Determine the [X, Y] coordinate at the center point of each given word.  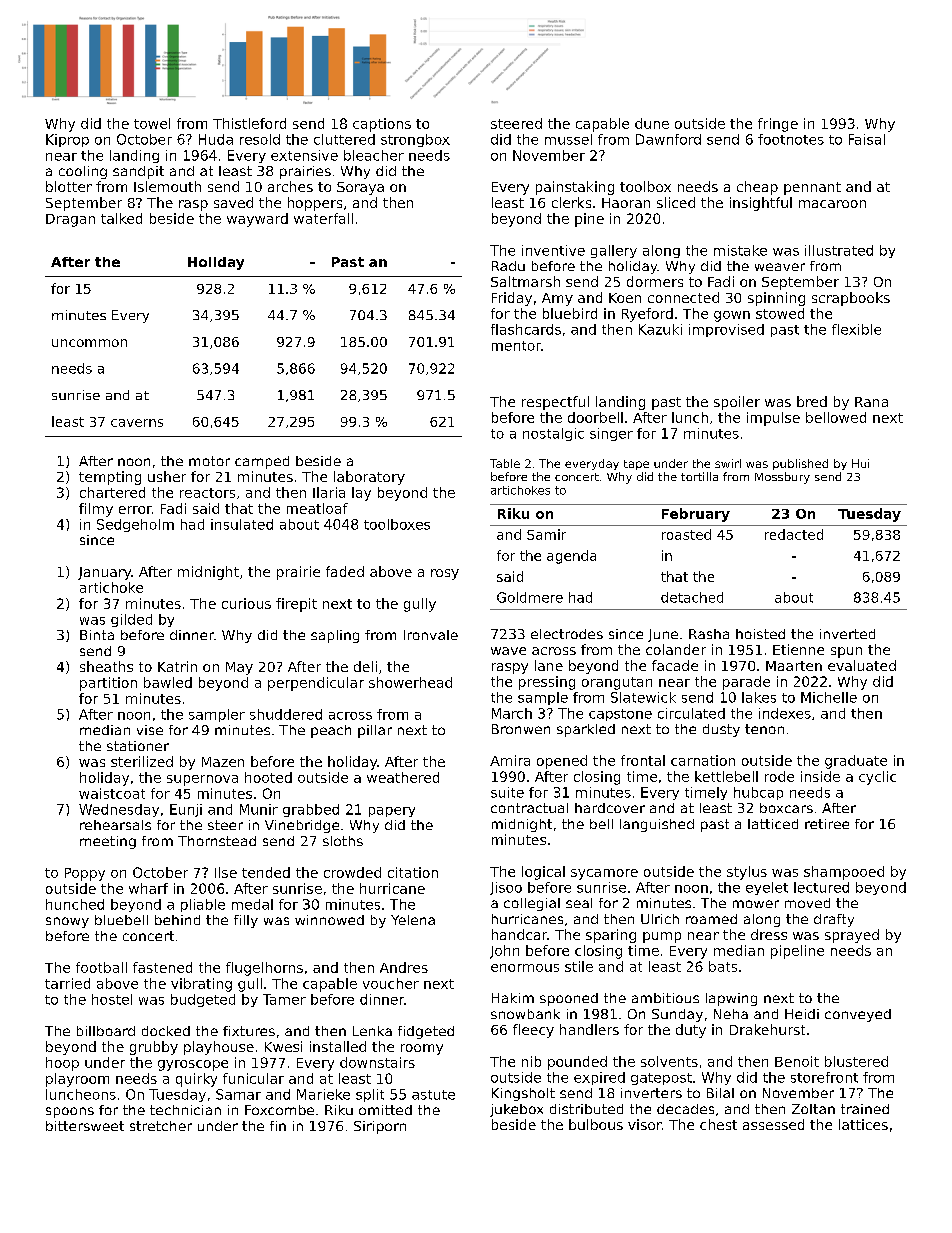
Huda [216, 139]
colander [676, 649]
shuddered [286, 714]
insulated [242, 524]
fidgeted [426, 1032]
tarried [67, 983]
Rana [871, 402]
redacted [794, 534]
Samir [546, 534]
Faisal [867, 139]
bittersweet [85, 1126]
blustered [856, 1061]
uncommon [89, 343]
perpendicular [316, 684]
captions [382, 125]
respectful [555, 403]
